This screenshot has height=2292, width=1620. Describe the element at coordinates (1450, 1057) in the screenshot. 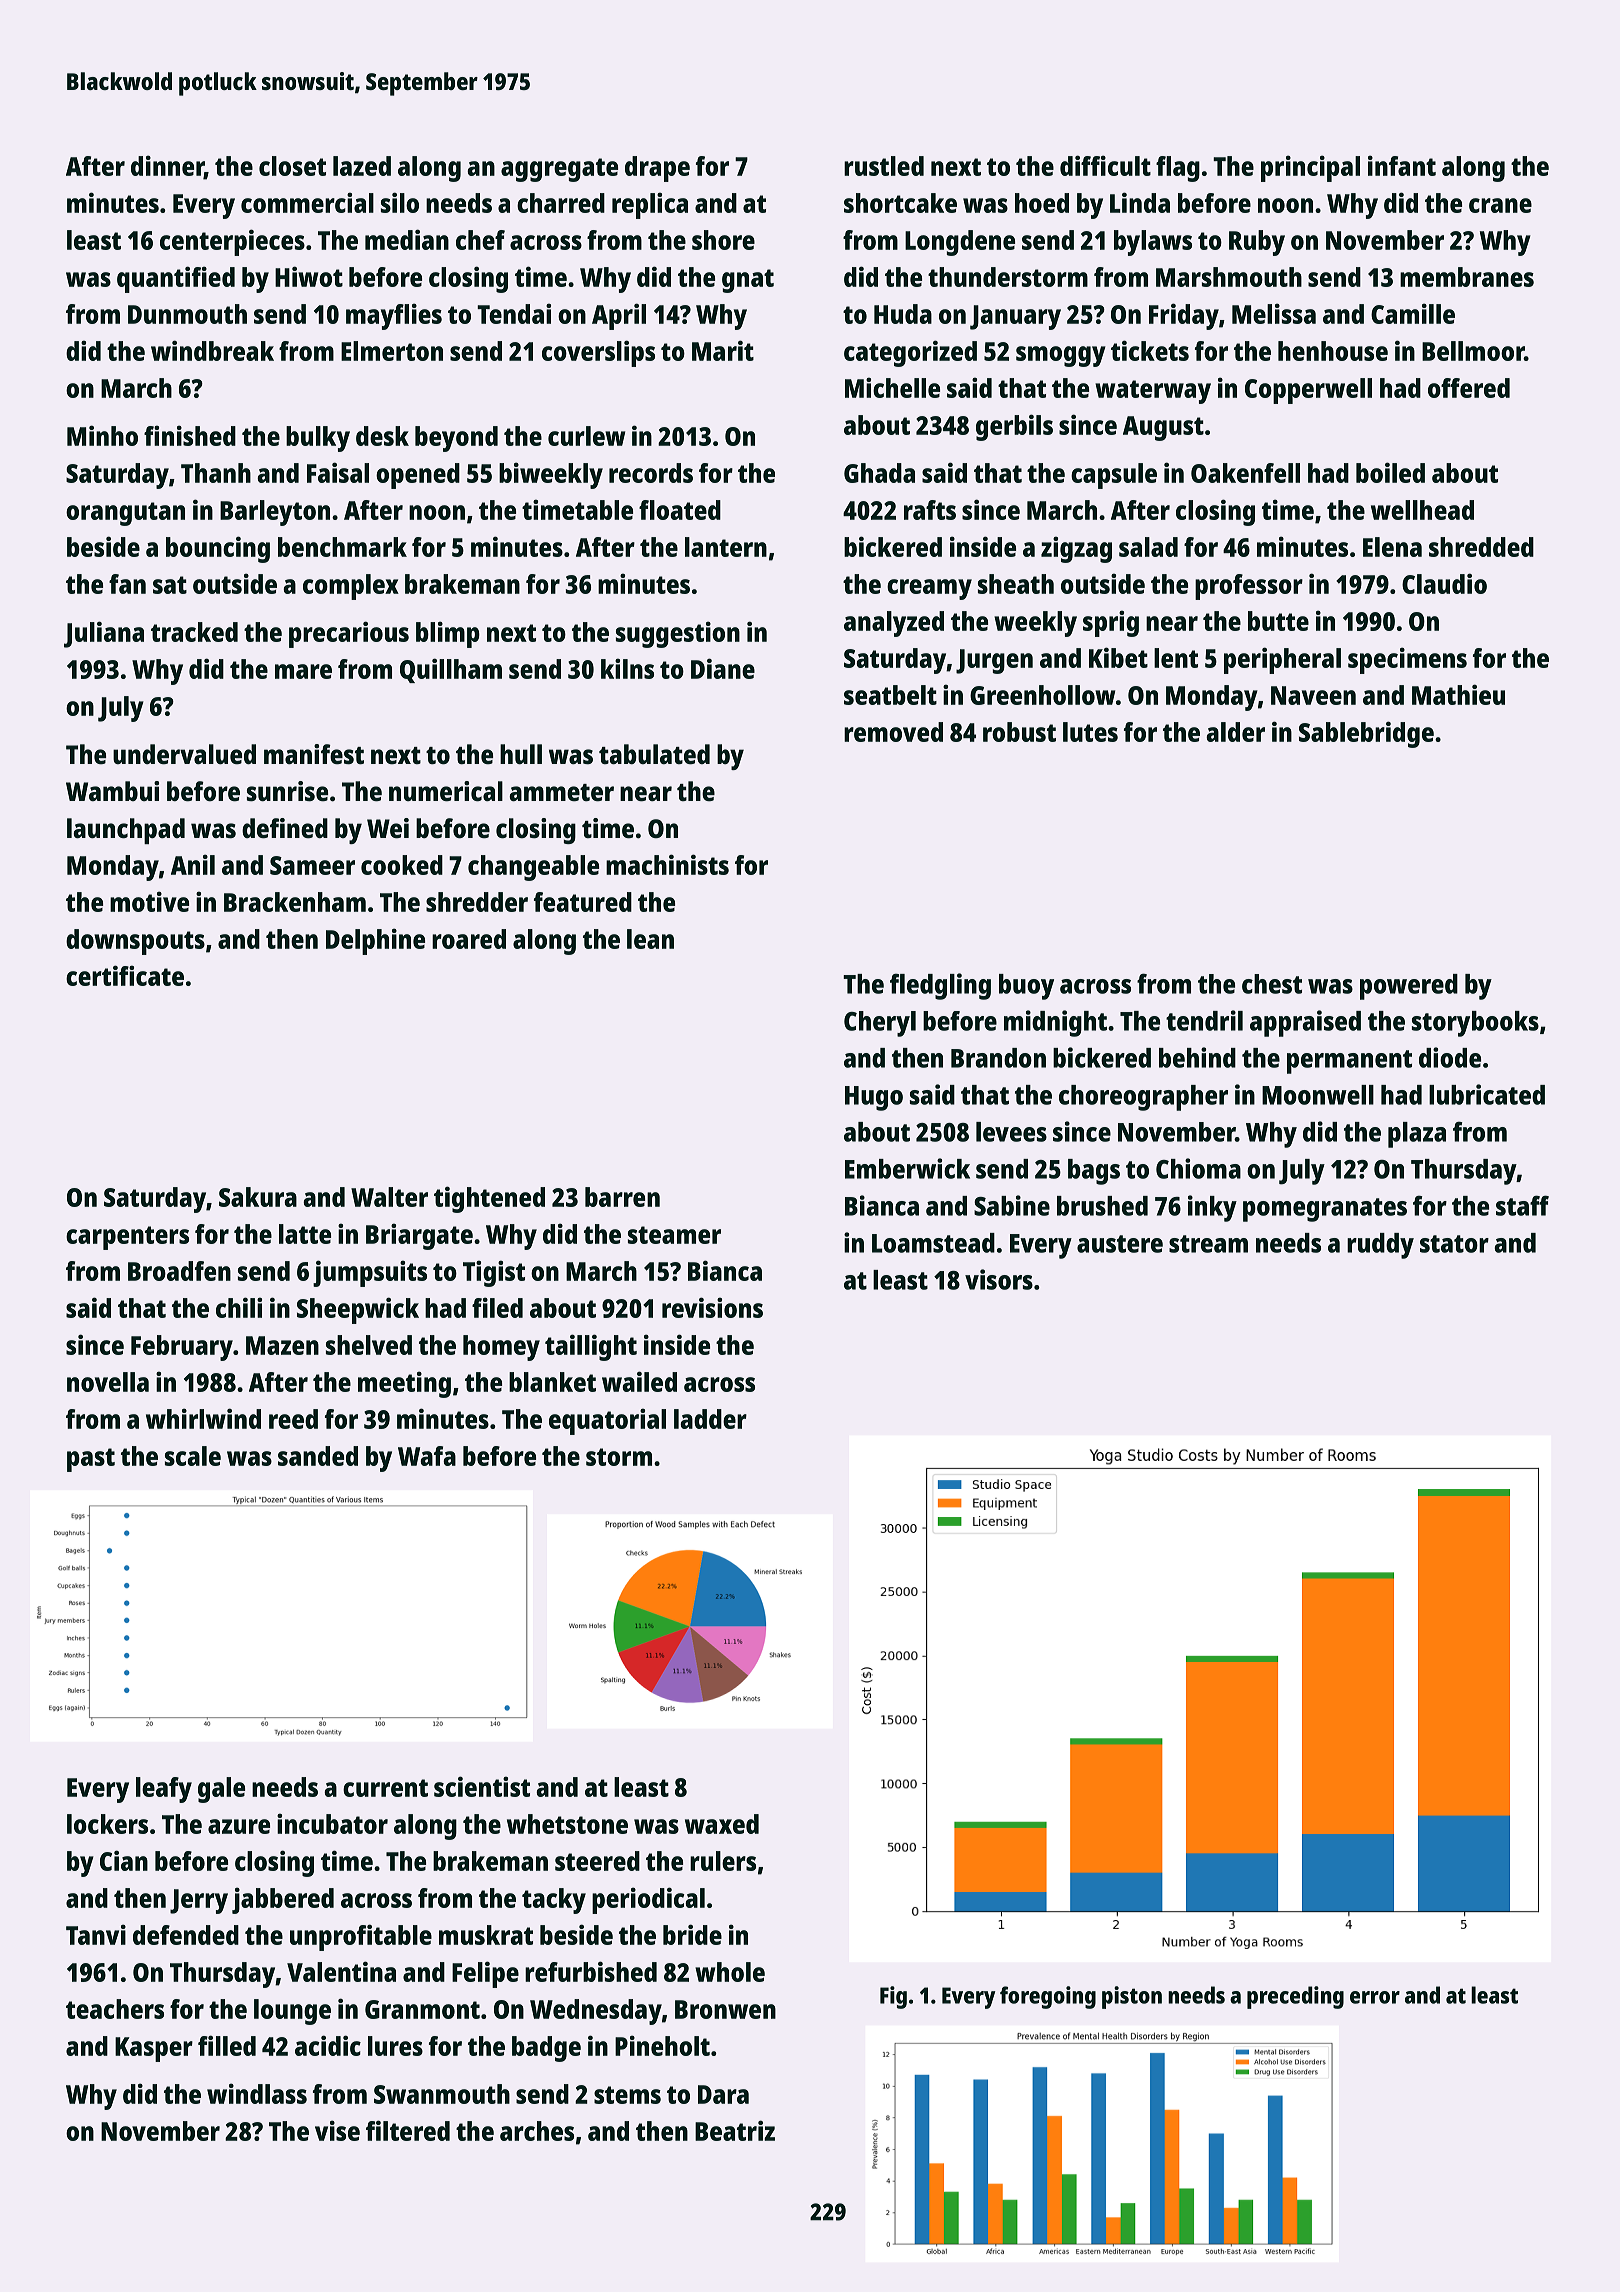

I see `diode` at that location.
